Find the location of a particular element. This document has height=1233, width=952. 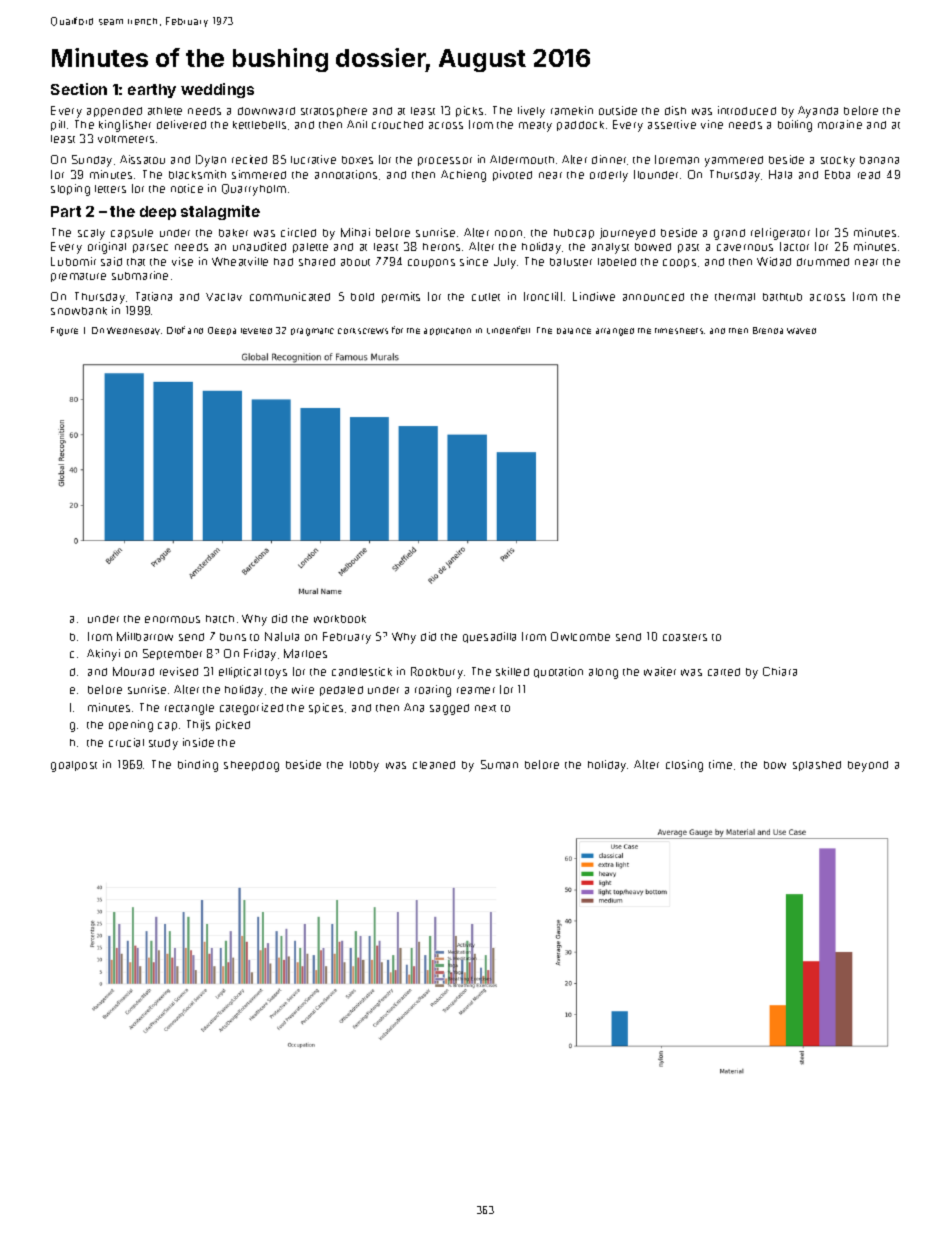

Olof is located at coordinates (176, 330).
